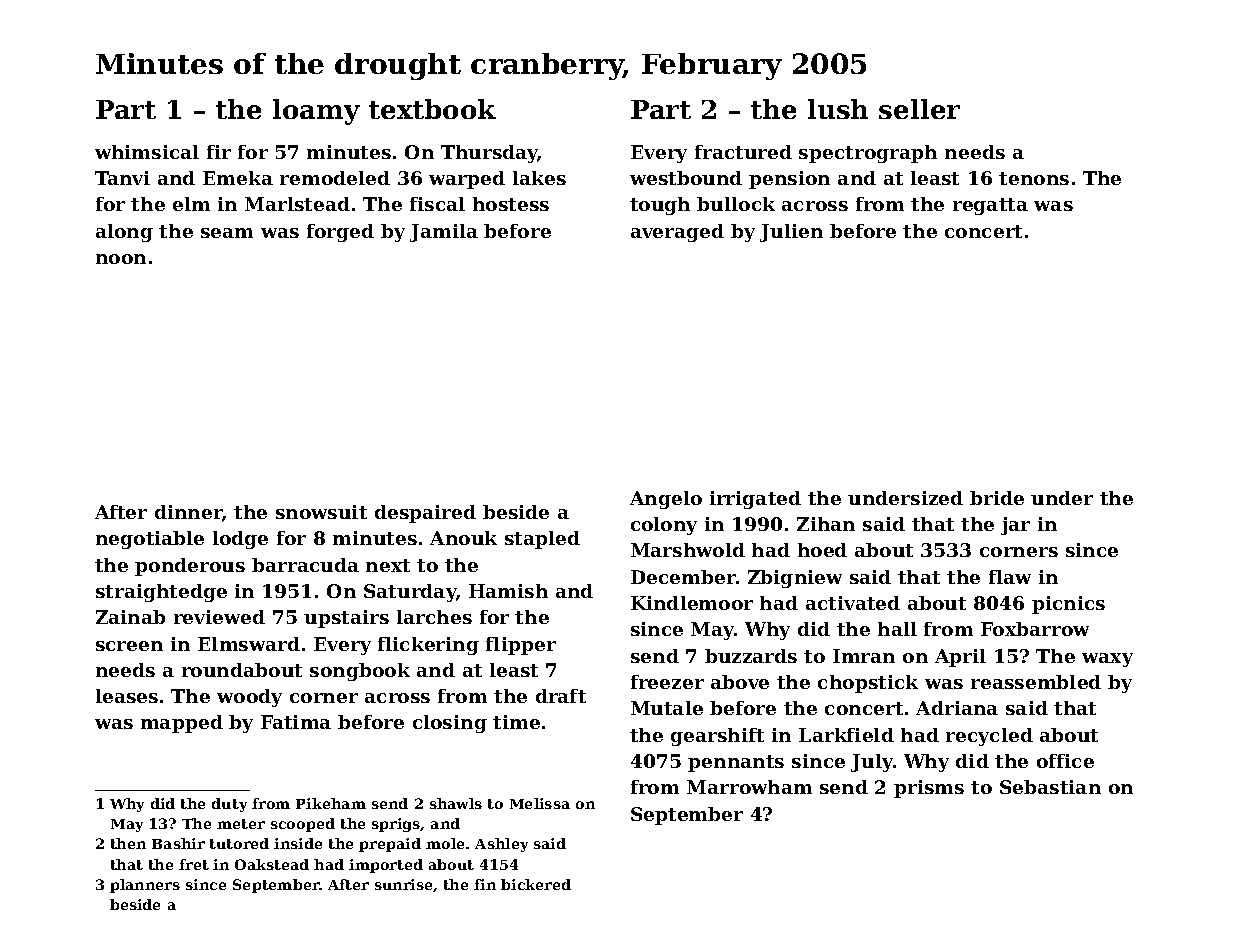  What do you see at coordinates (321, 512) in the screenshot?
I see `snowsuit` at bounding box center [321, 512].
